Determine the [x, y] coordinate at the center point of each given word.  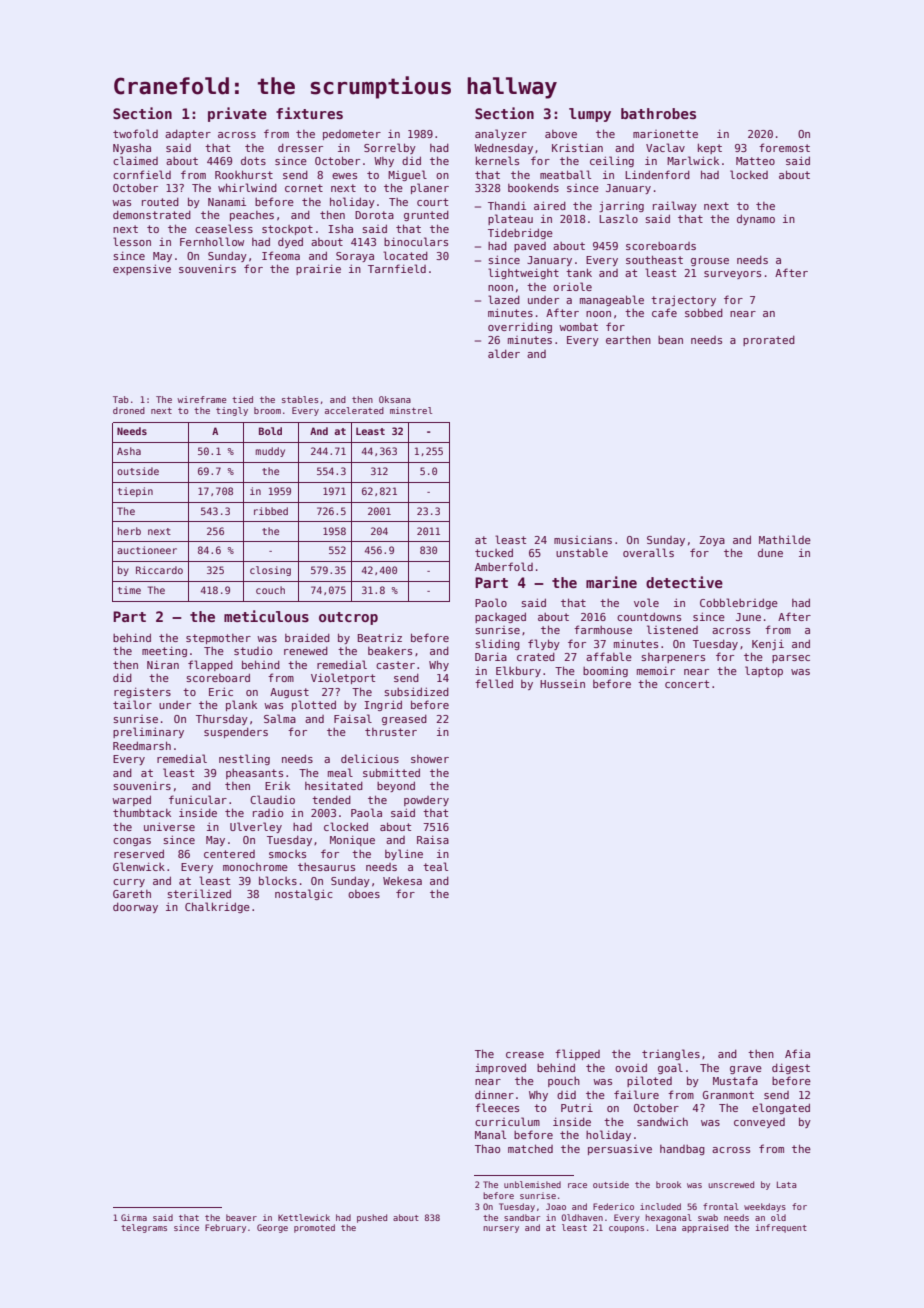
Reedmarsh [142, 745]
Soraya [355, 257]
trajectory [683, 300]
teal [435, 866]
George [272, 1228]
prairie [318, 269]
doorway [135, 907]
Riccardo [159, 570]
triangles [671, 1054]
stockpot [287, 230]
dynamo [756, 219]
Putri [577, 1108]
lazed [504, 299]
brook [668, 1184]
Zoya [712, 541]
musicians [583, 539]
